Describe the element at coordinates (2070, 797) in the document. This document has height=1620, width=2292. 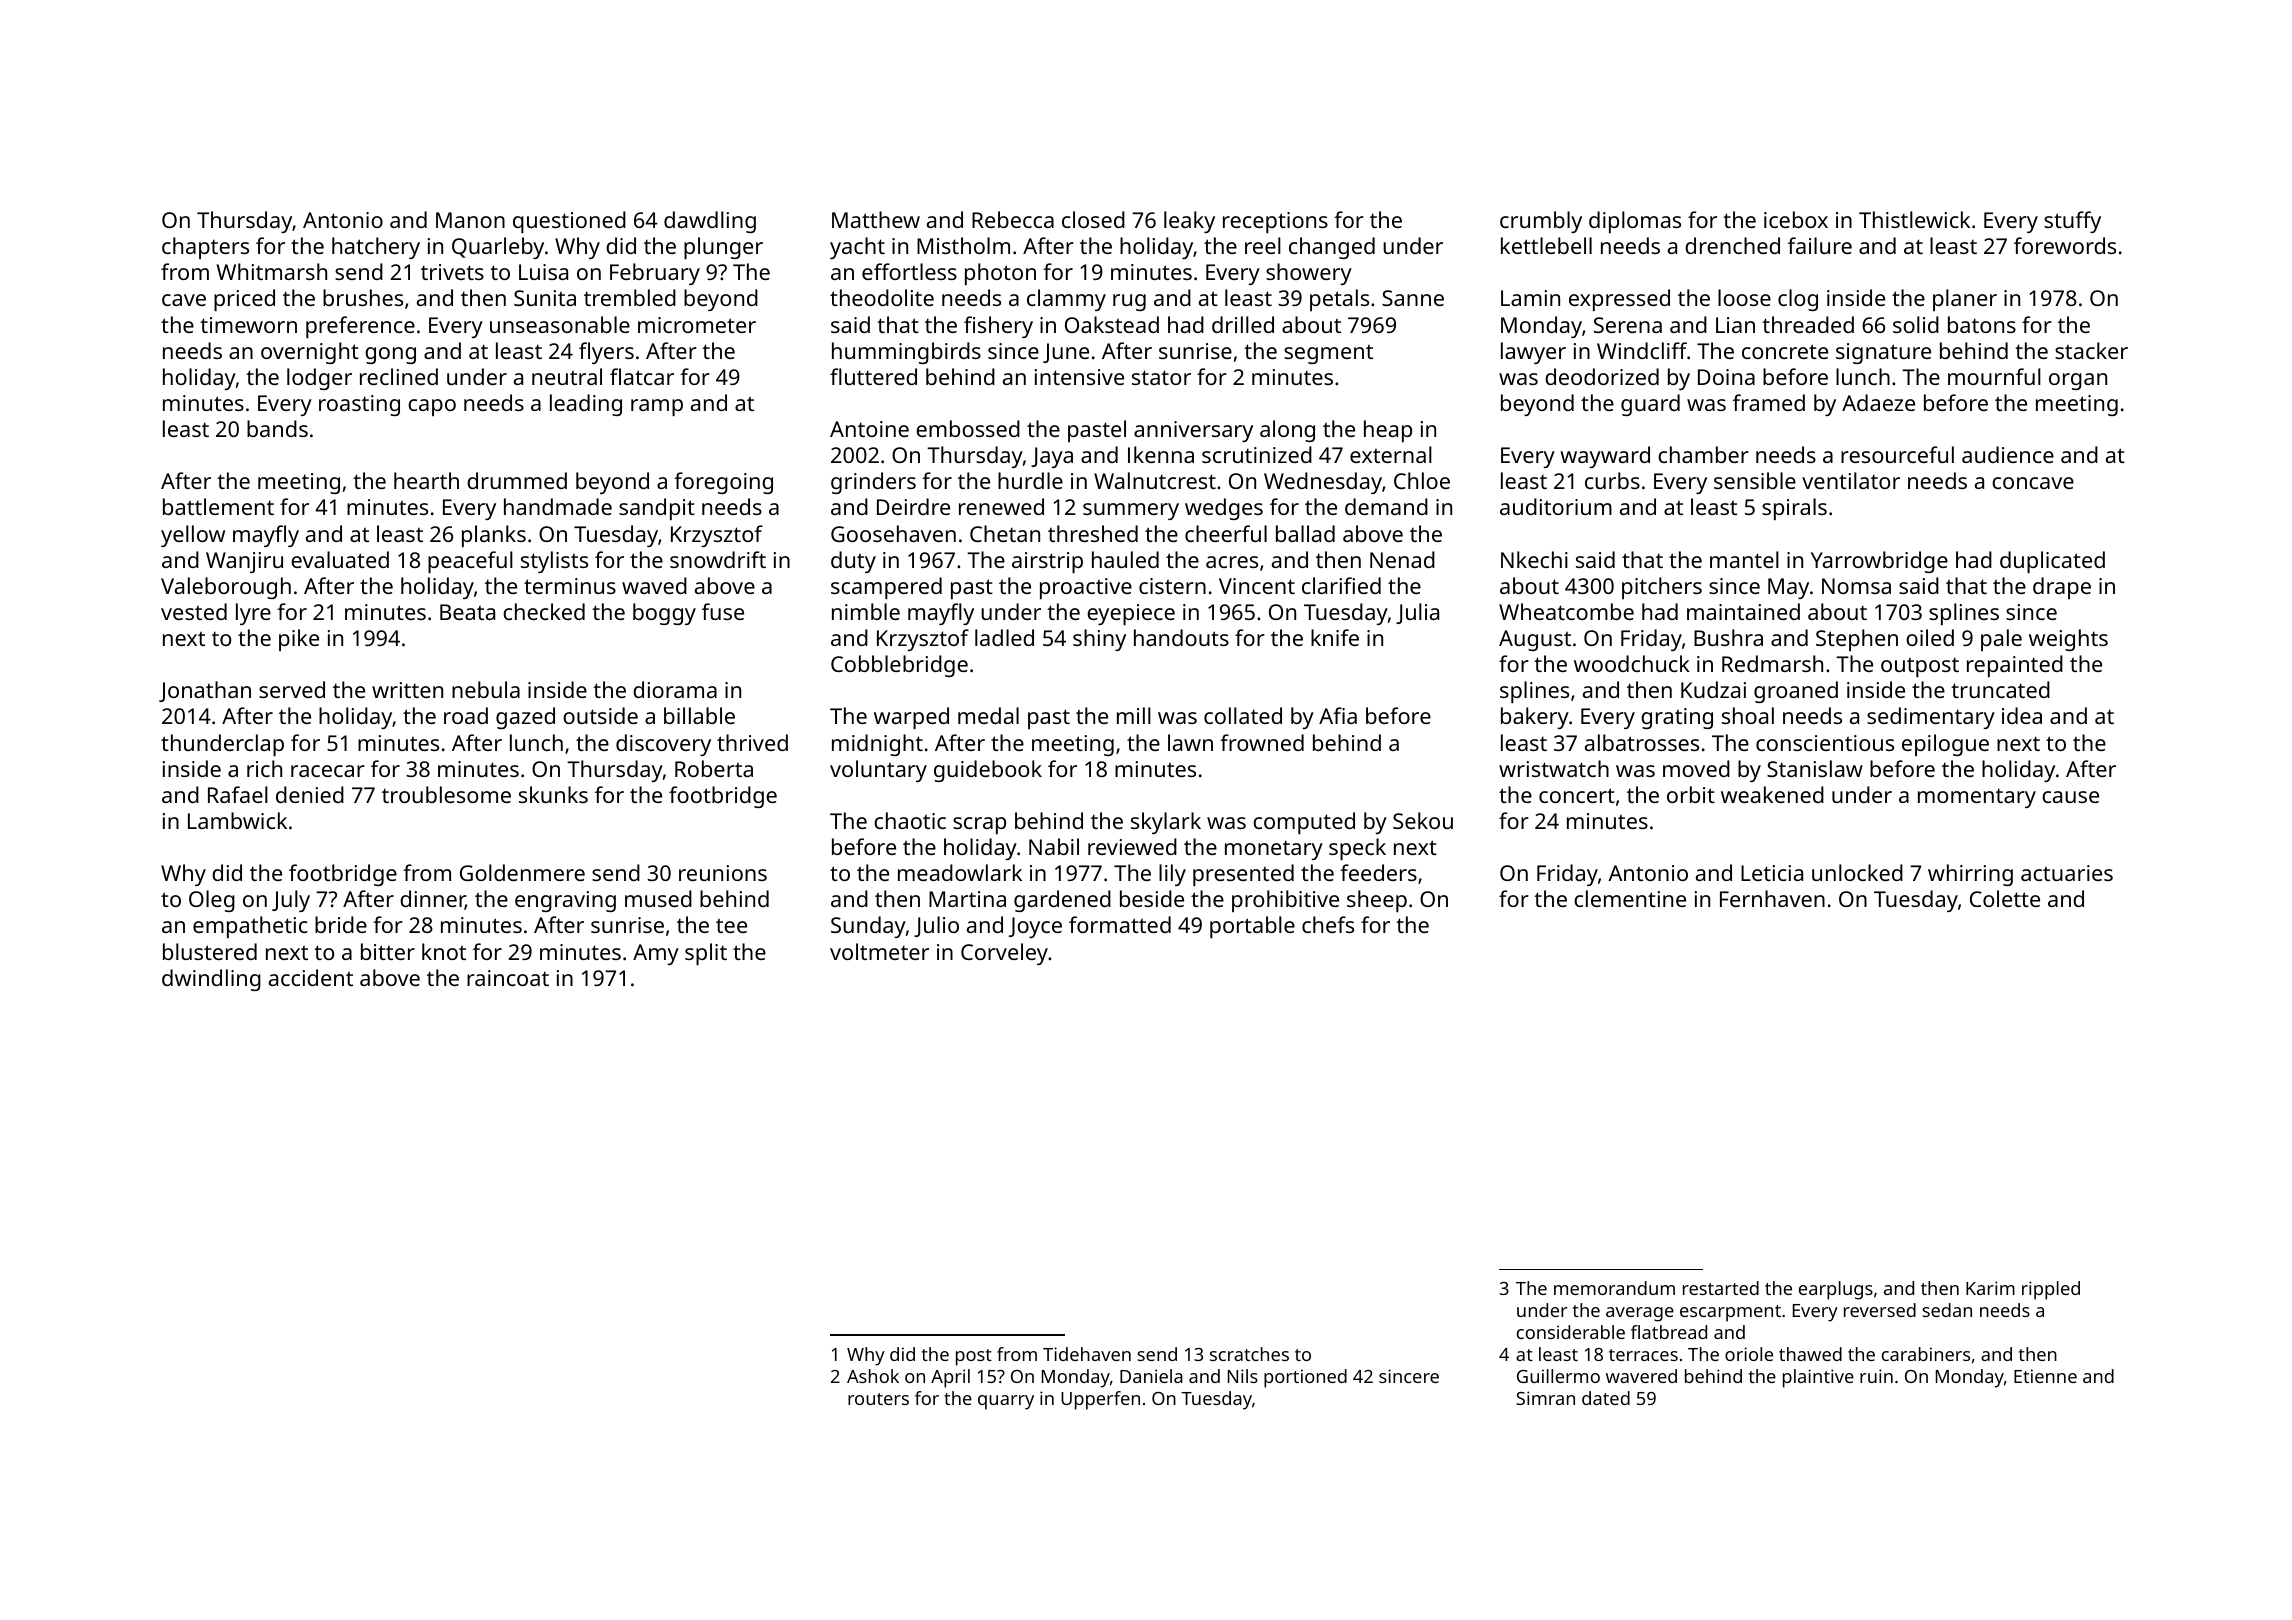
I see `cause` at that location.
